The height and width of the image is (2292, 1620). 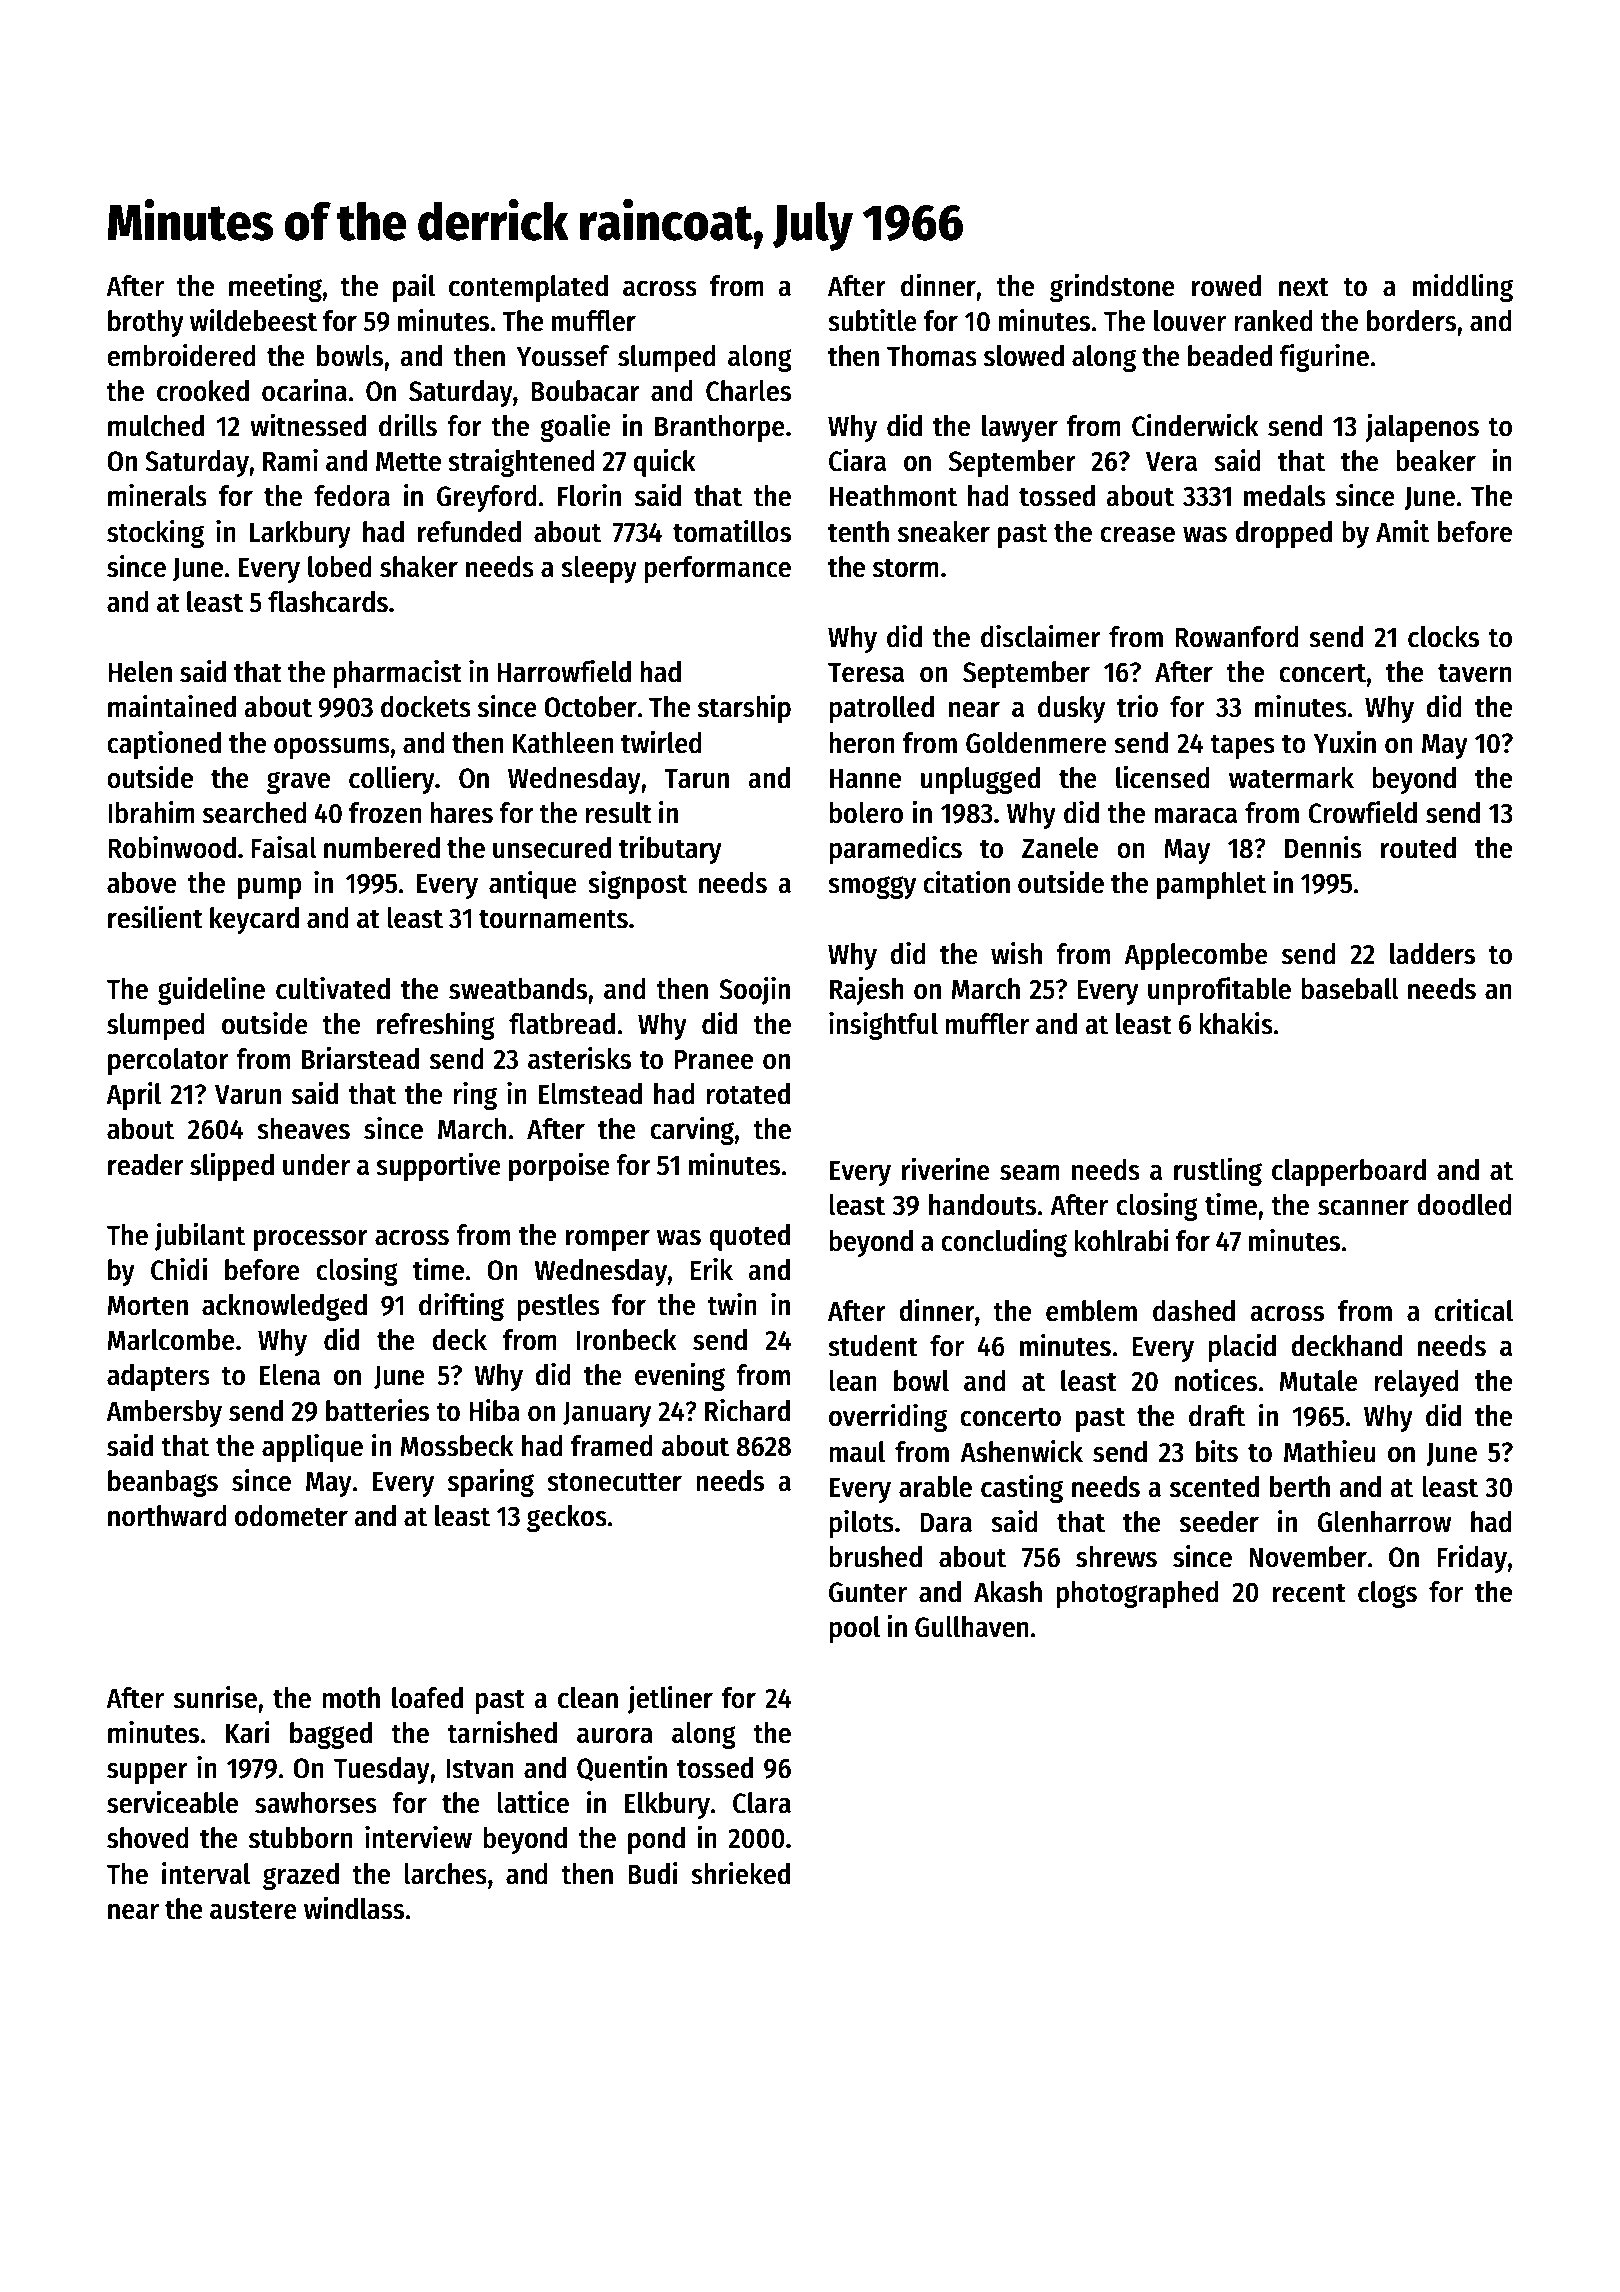 What do you see at coordinates (528, 288) in the image?
I see `contemplated` at bounding box center [528, 288].
